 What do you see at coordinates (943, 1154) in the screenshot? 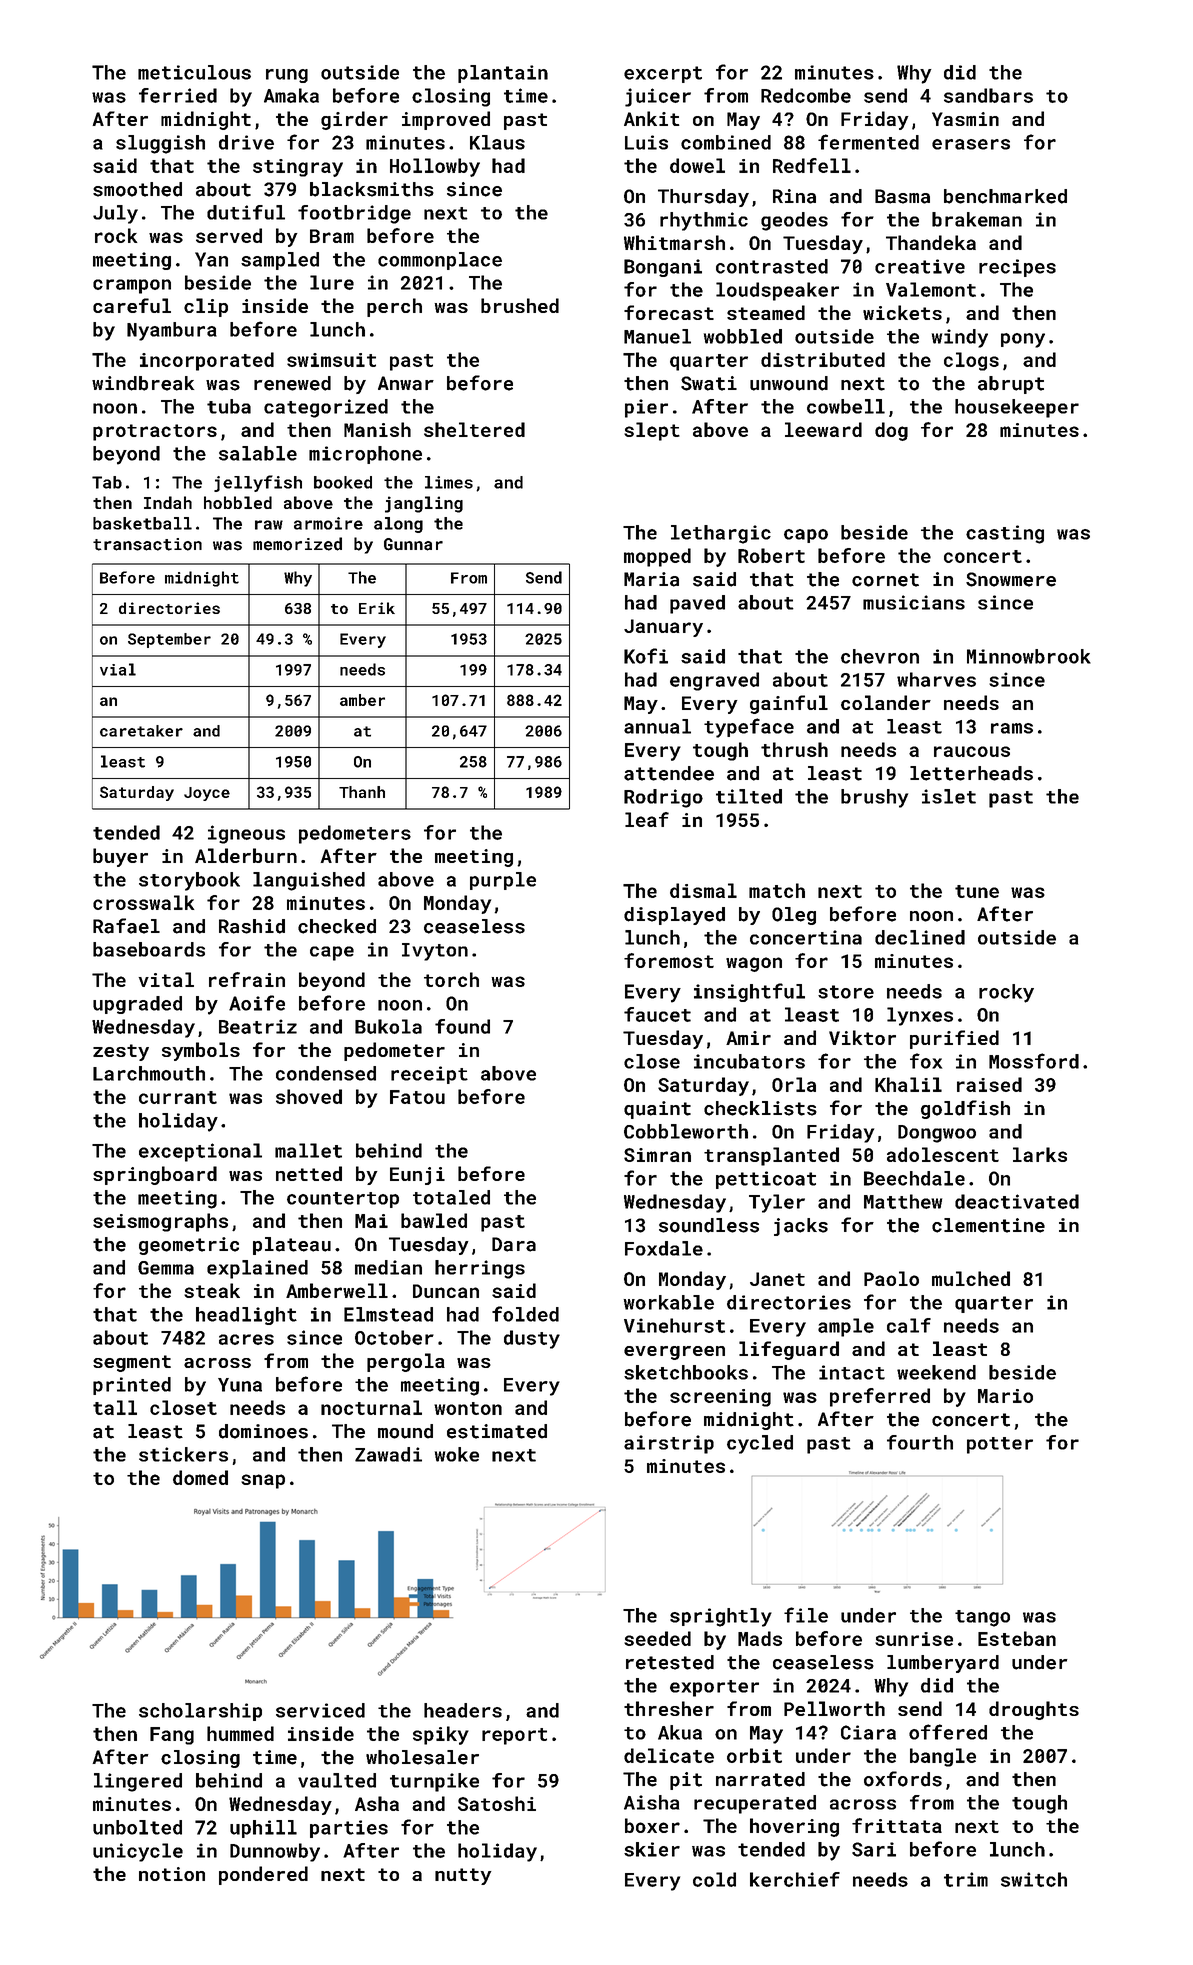
I see `adolescent` at bounding box center [943, 1154].
